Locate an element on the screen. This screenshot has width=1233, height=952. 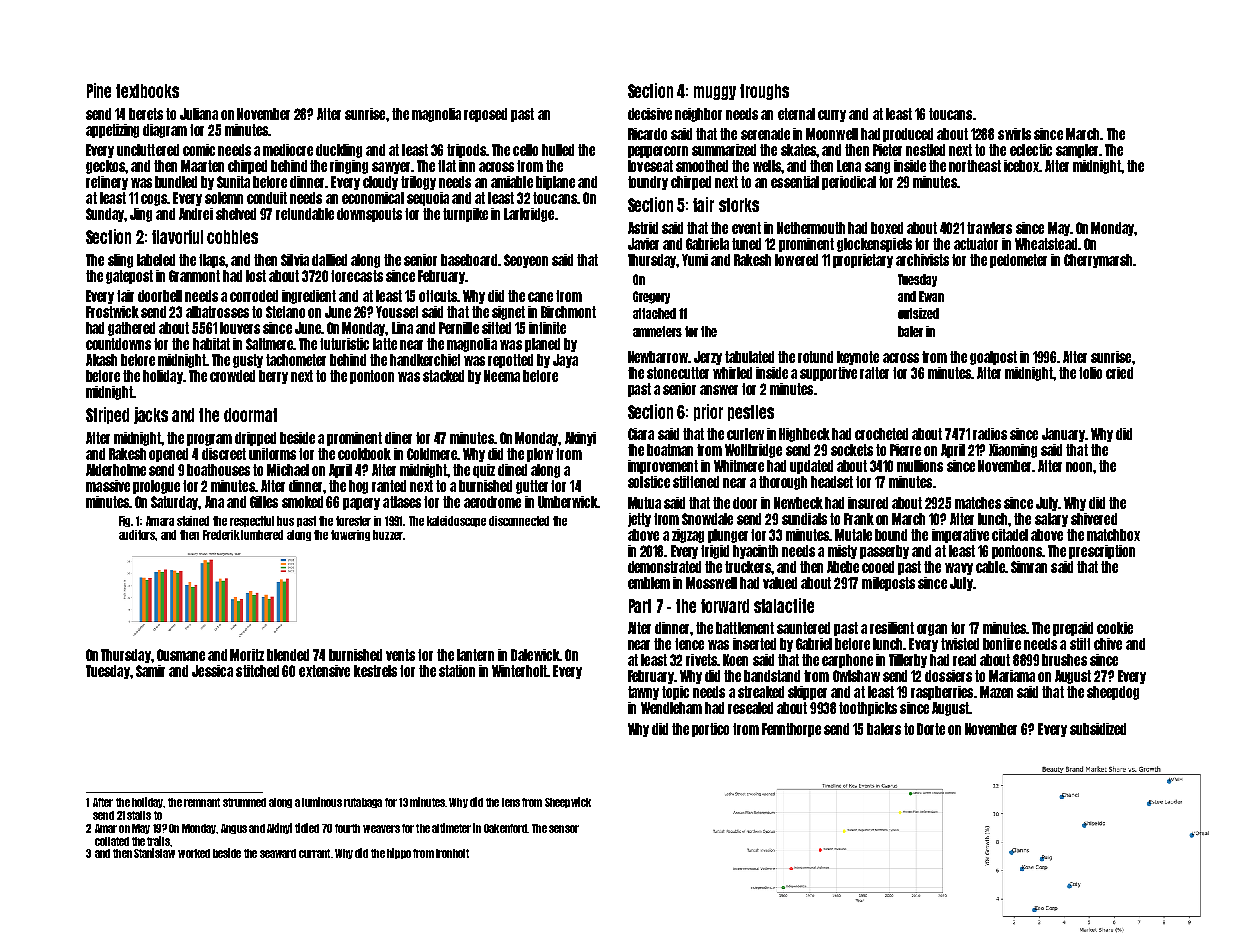
stitched is located at coordinates (257, 671).
